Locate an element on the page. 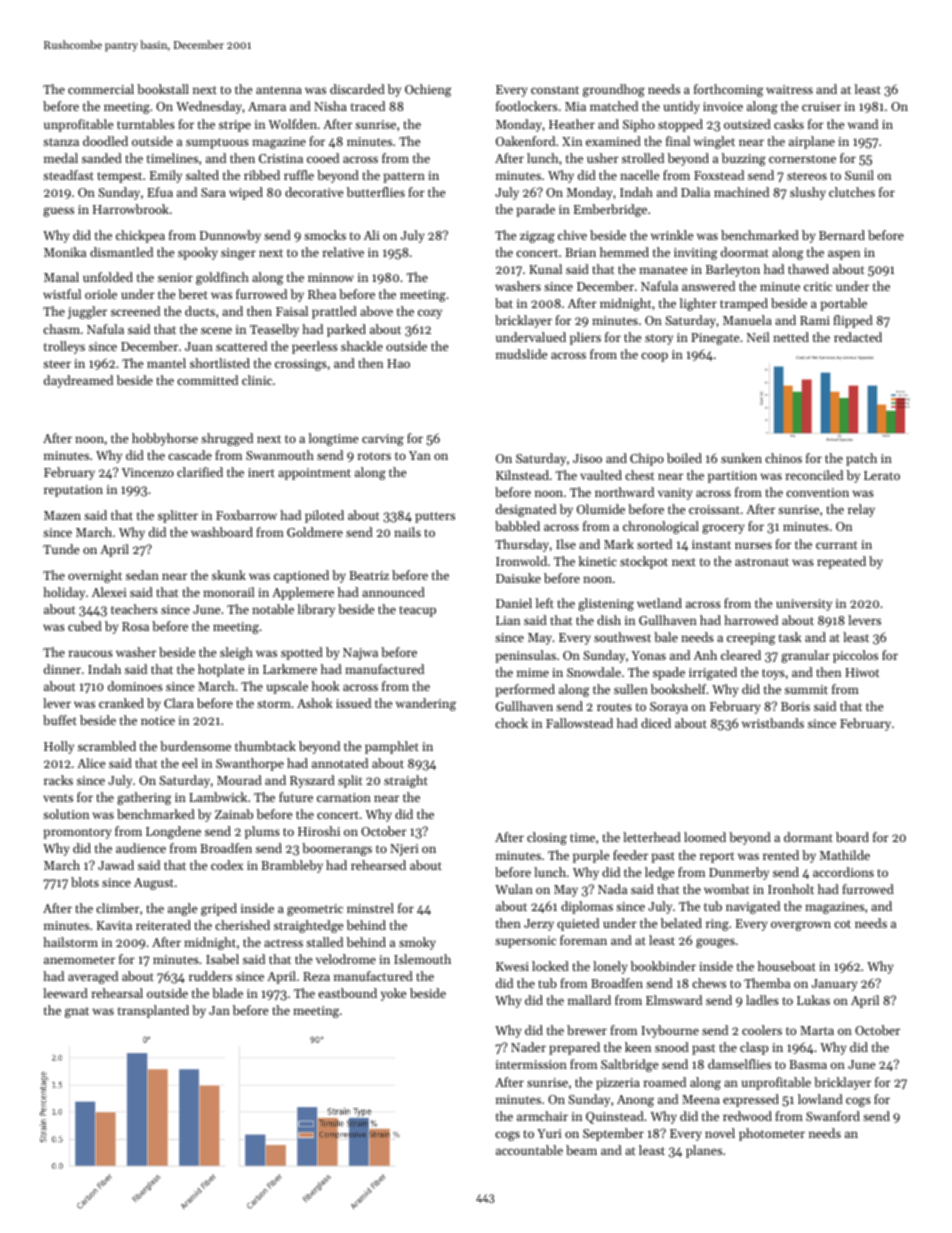 The height and width of the image is (1233, 952). Hao is located at coordinates (398, 363).
